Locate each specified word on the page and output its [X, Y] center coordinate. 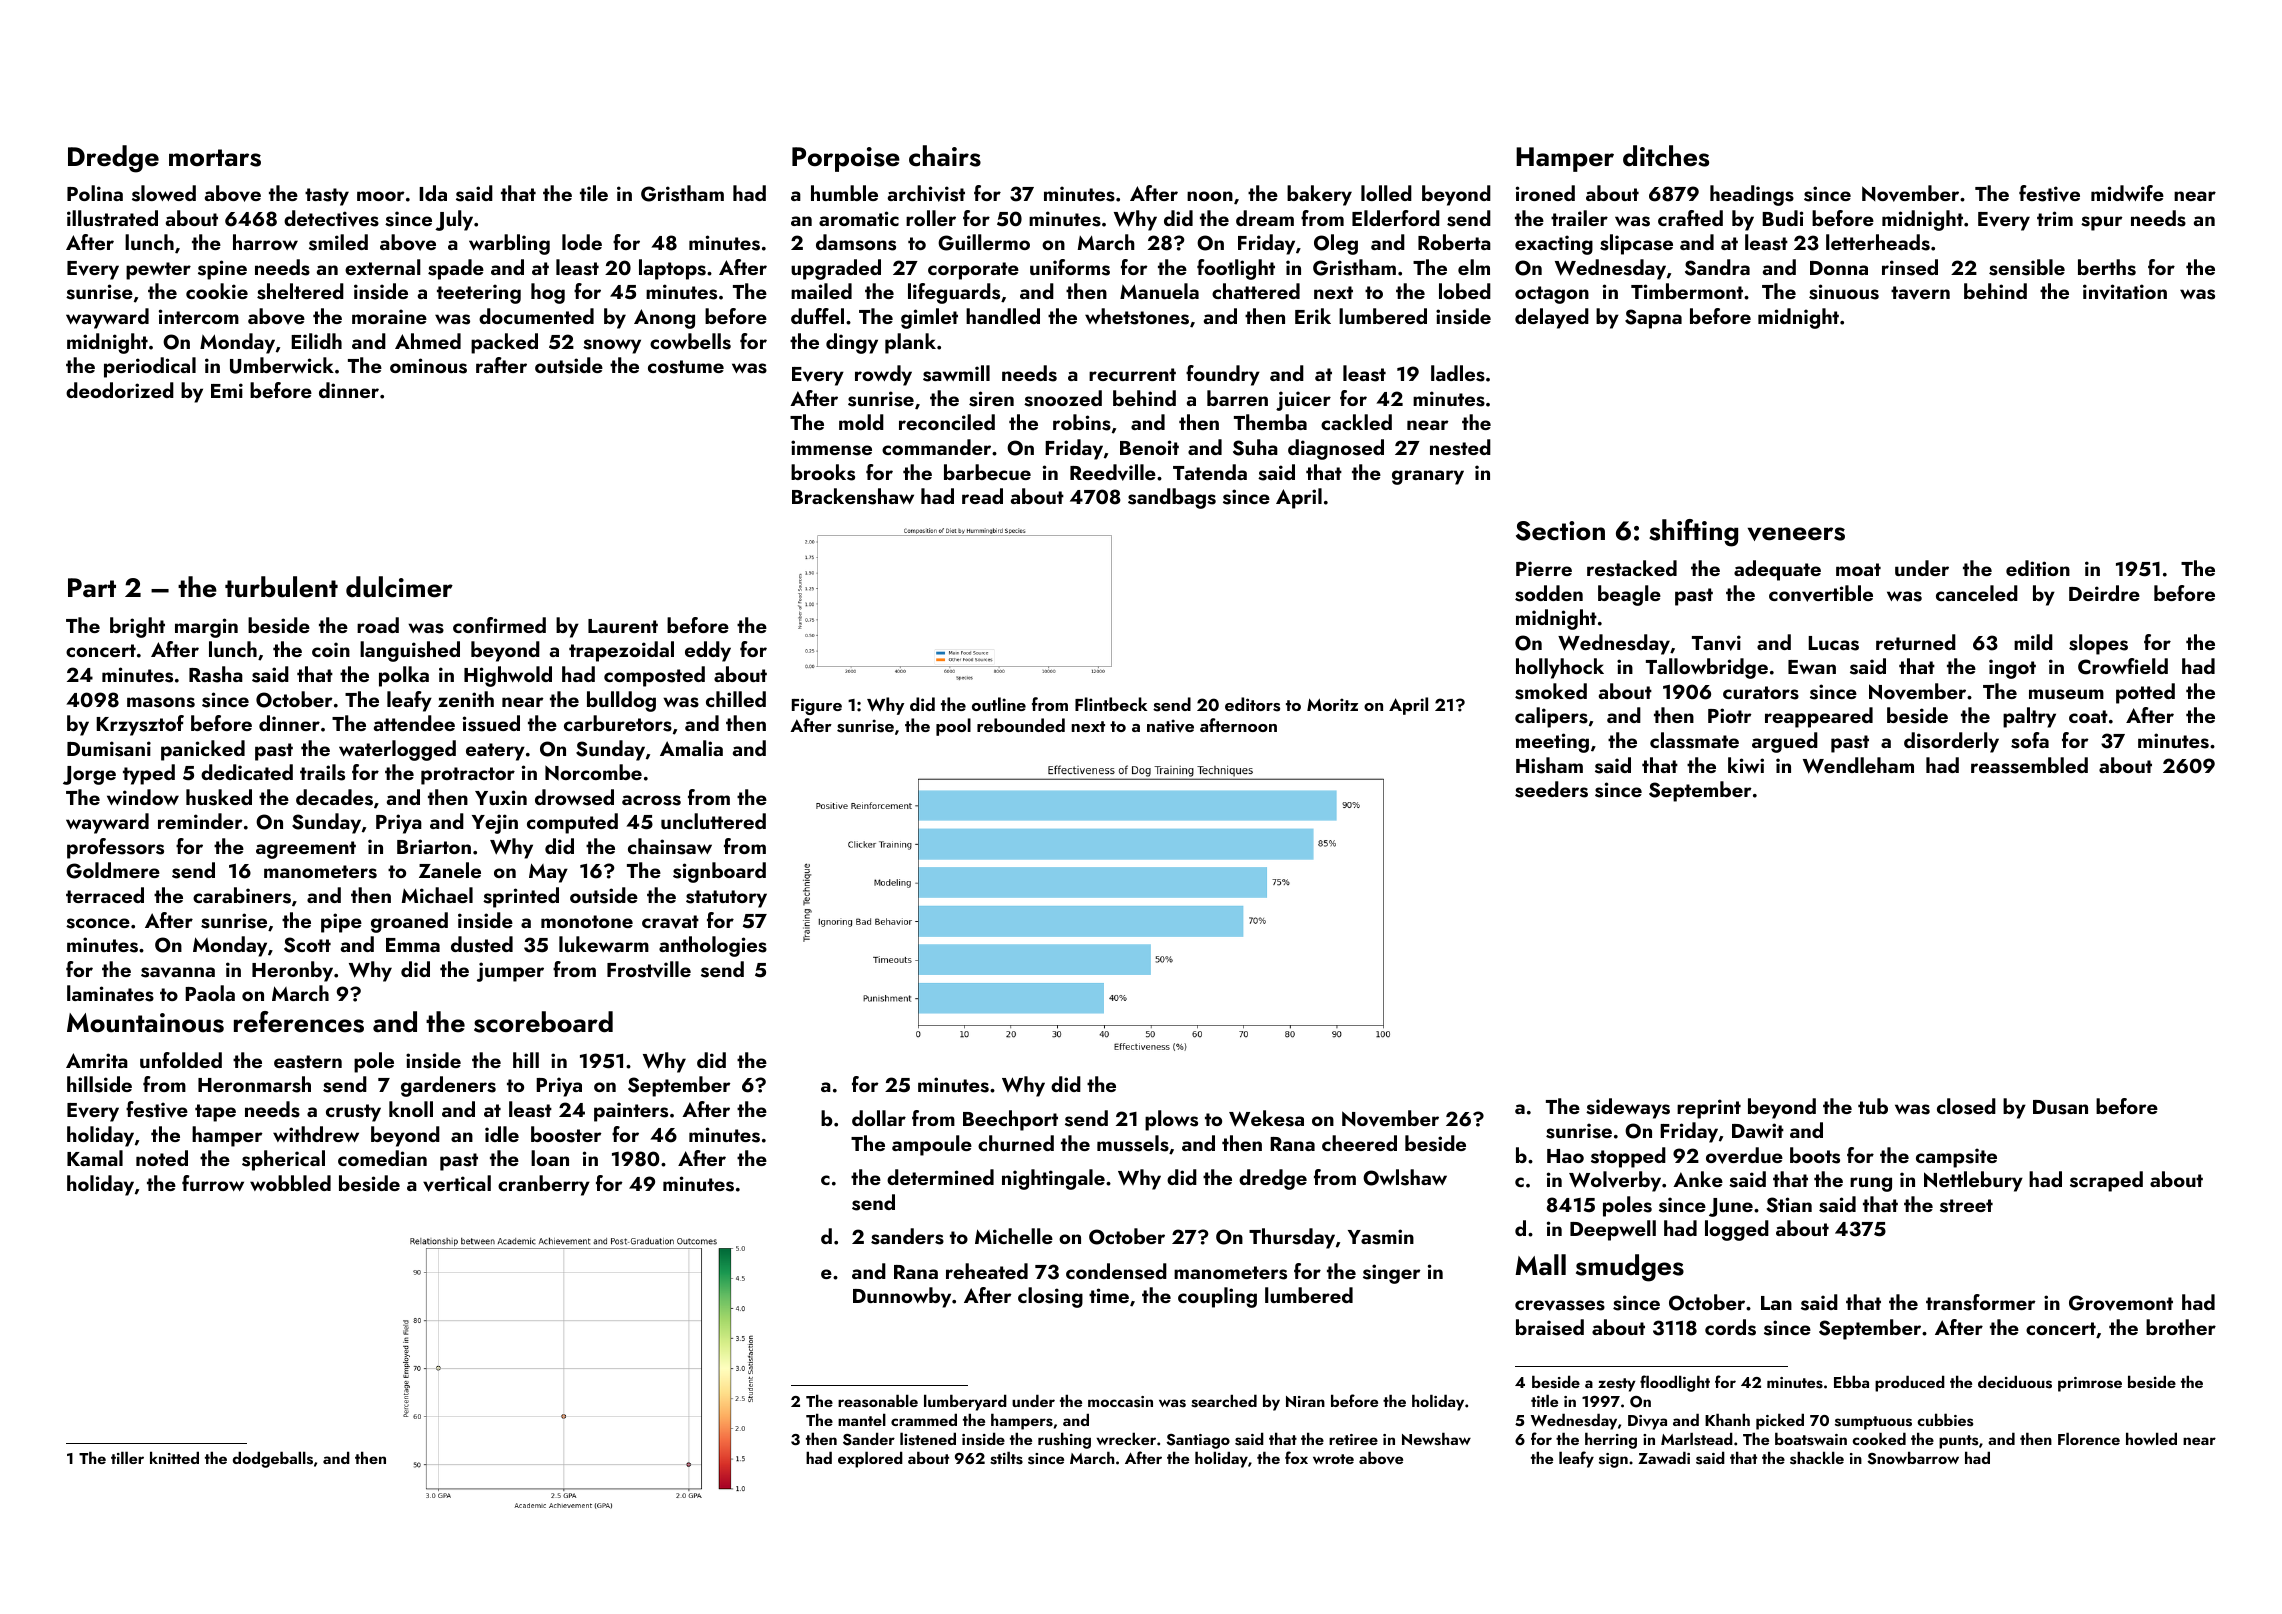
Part [92, 588]
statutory [726, 899]
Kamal [95, 1158]
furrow [213, 1183]
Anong [664, 319]
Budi [1783, 218]
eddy [708, 651]
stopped [1628, 1157]
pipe [341, 923]
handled [1003, 316]
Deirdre [2104, 593]
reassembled [2029, 765]
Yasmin [1381, 1237]
